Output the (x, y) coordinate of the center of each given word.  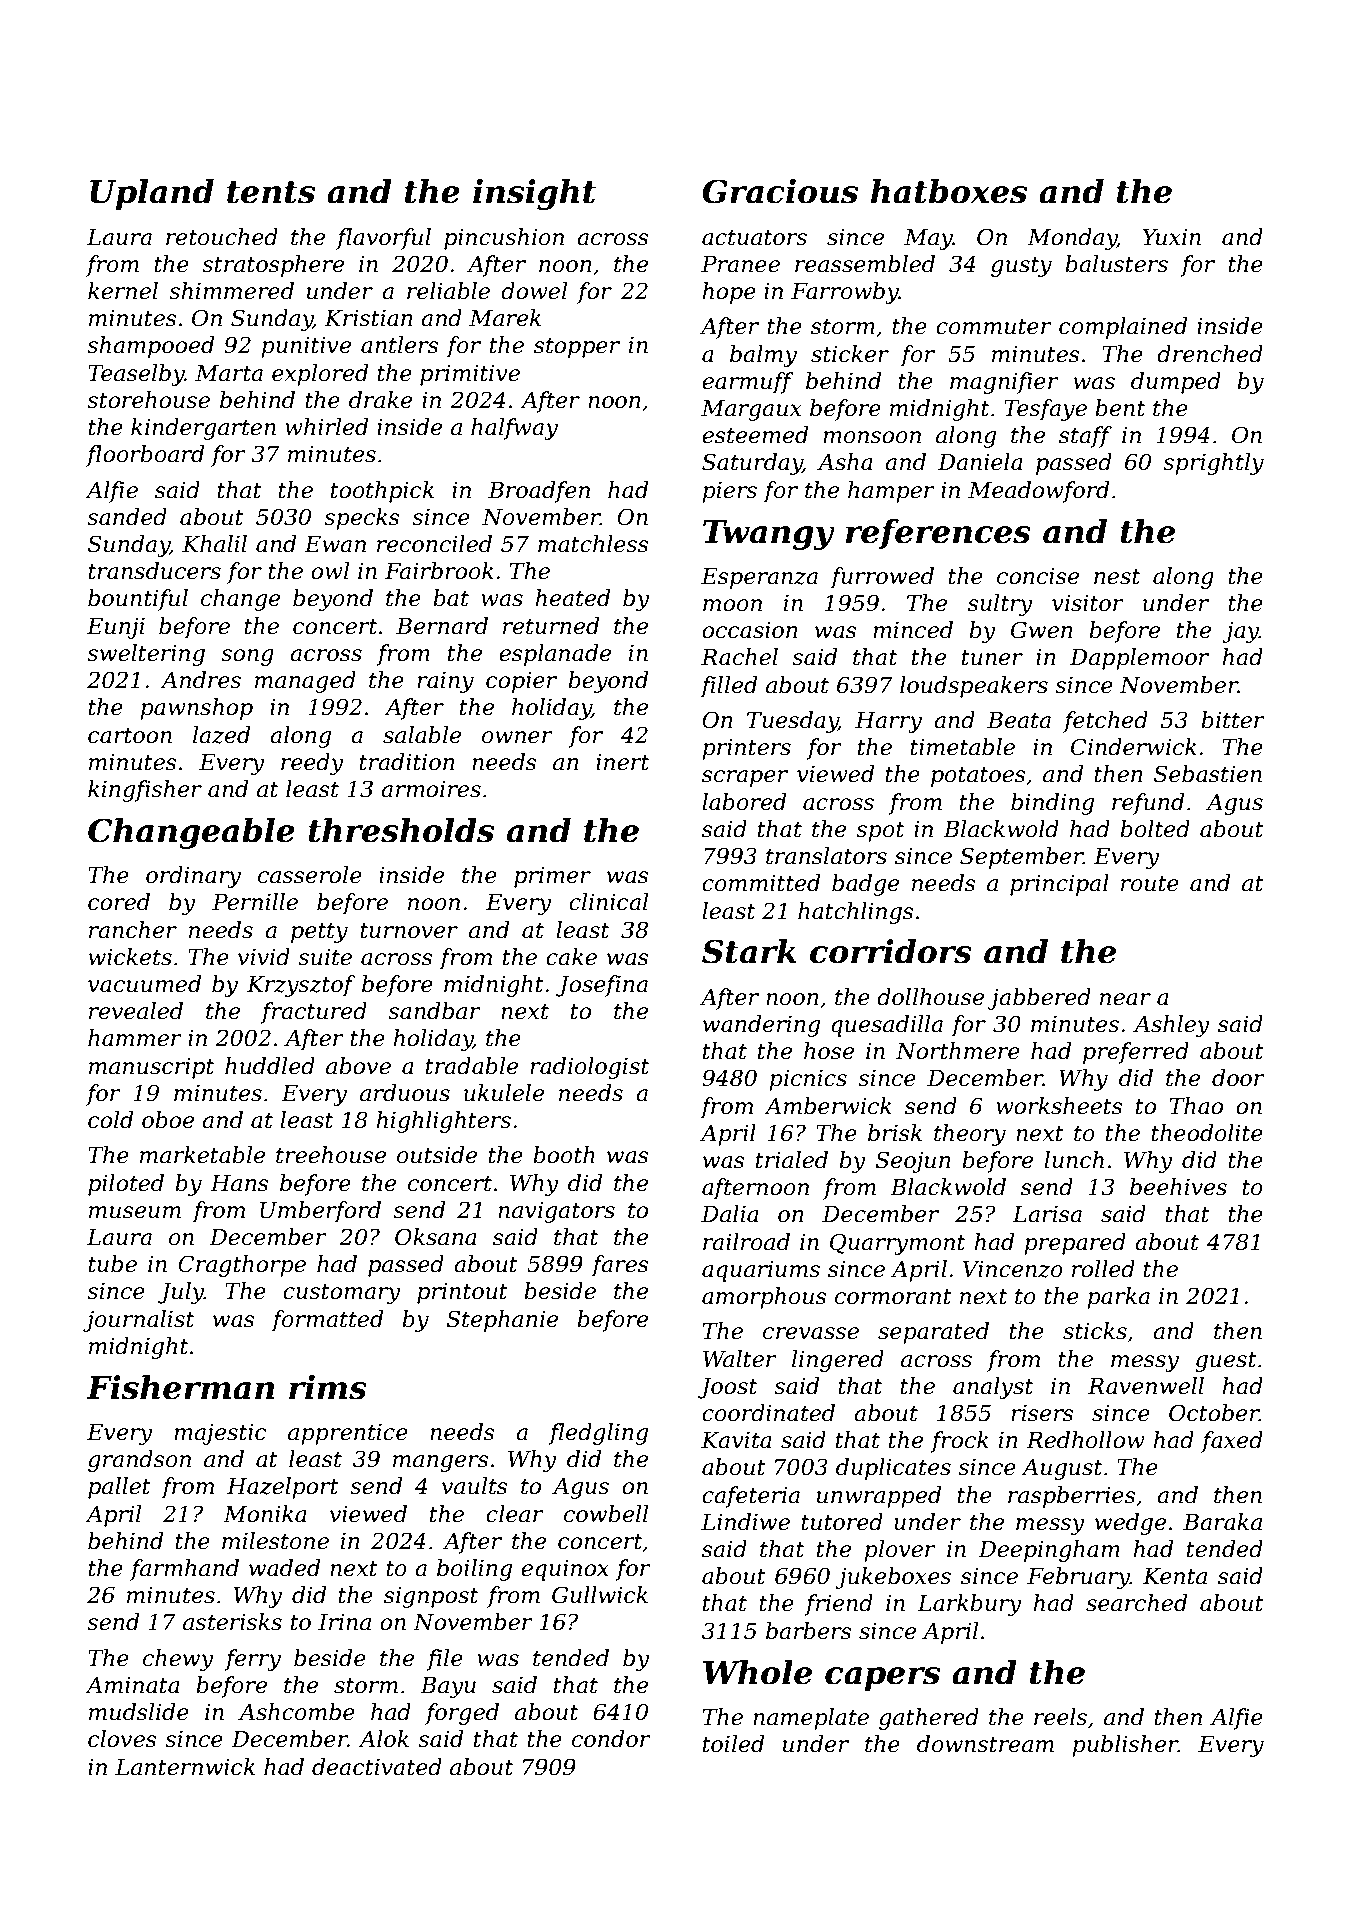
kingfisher (145, 791)
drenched (1210, 354)
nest (1117, 577)
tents (271, 192)
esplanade (555, 655)
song (247, 657)
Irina (344, 1622)
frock (960, 1442)
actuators (754, 238)
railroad (746, 1242)
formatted (327, 1321)
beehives (1178, 1187)
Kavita (736, 1440)
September (1021, 858)
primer (552, 877)
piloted (126, 1185)
